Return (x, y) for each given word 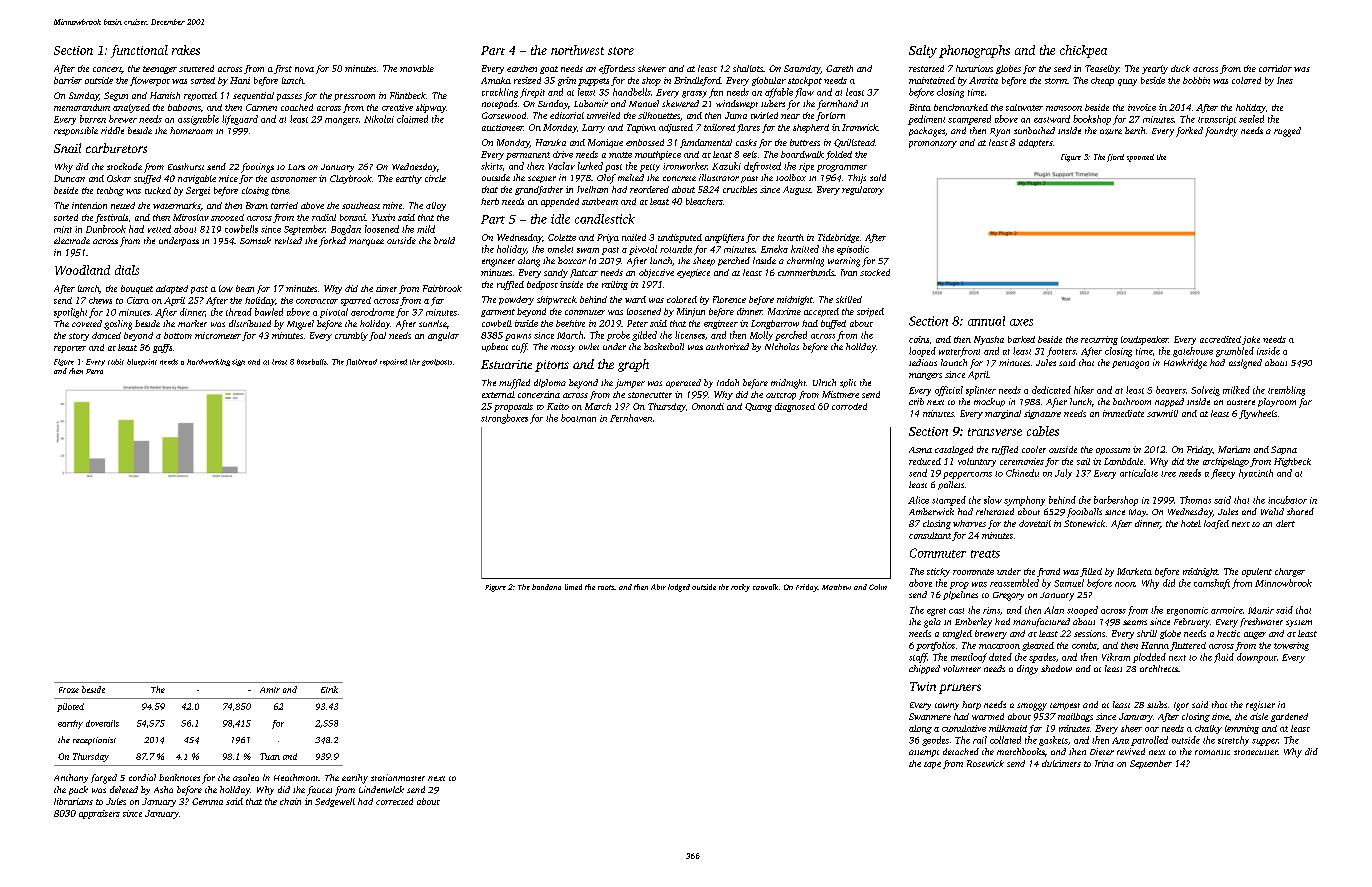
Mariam (1234, 449)
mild (426, 229)
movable (417, 68)
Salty (923, 51)
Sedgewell (335, 802)
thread (239, 312)
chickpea (1083, 51)
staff (918, 658)
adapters (1036, 143)
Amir (270, 690)
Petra (94, 371)
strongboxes (504, 419)
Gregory (1008, 596)
